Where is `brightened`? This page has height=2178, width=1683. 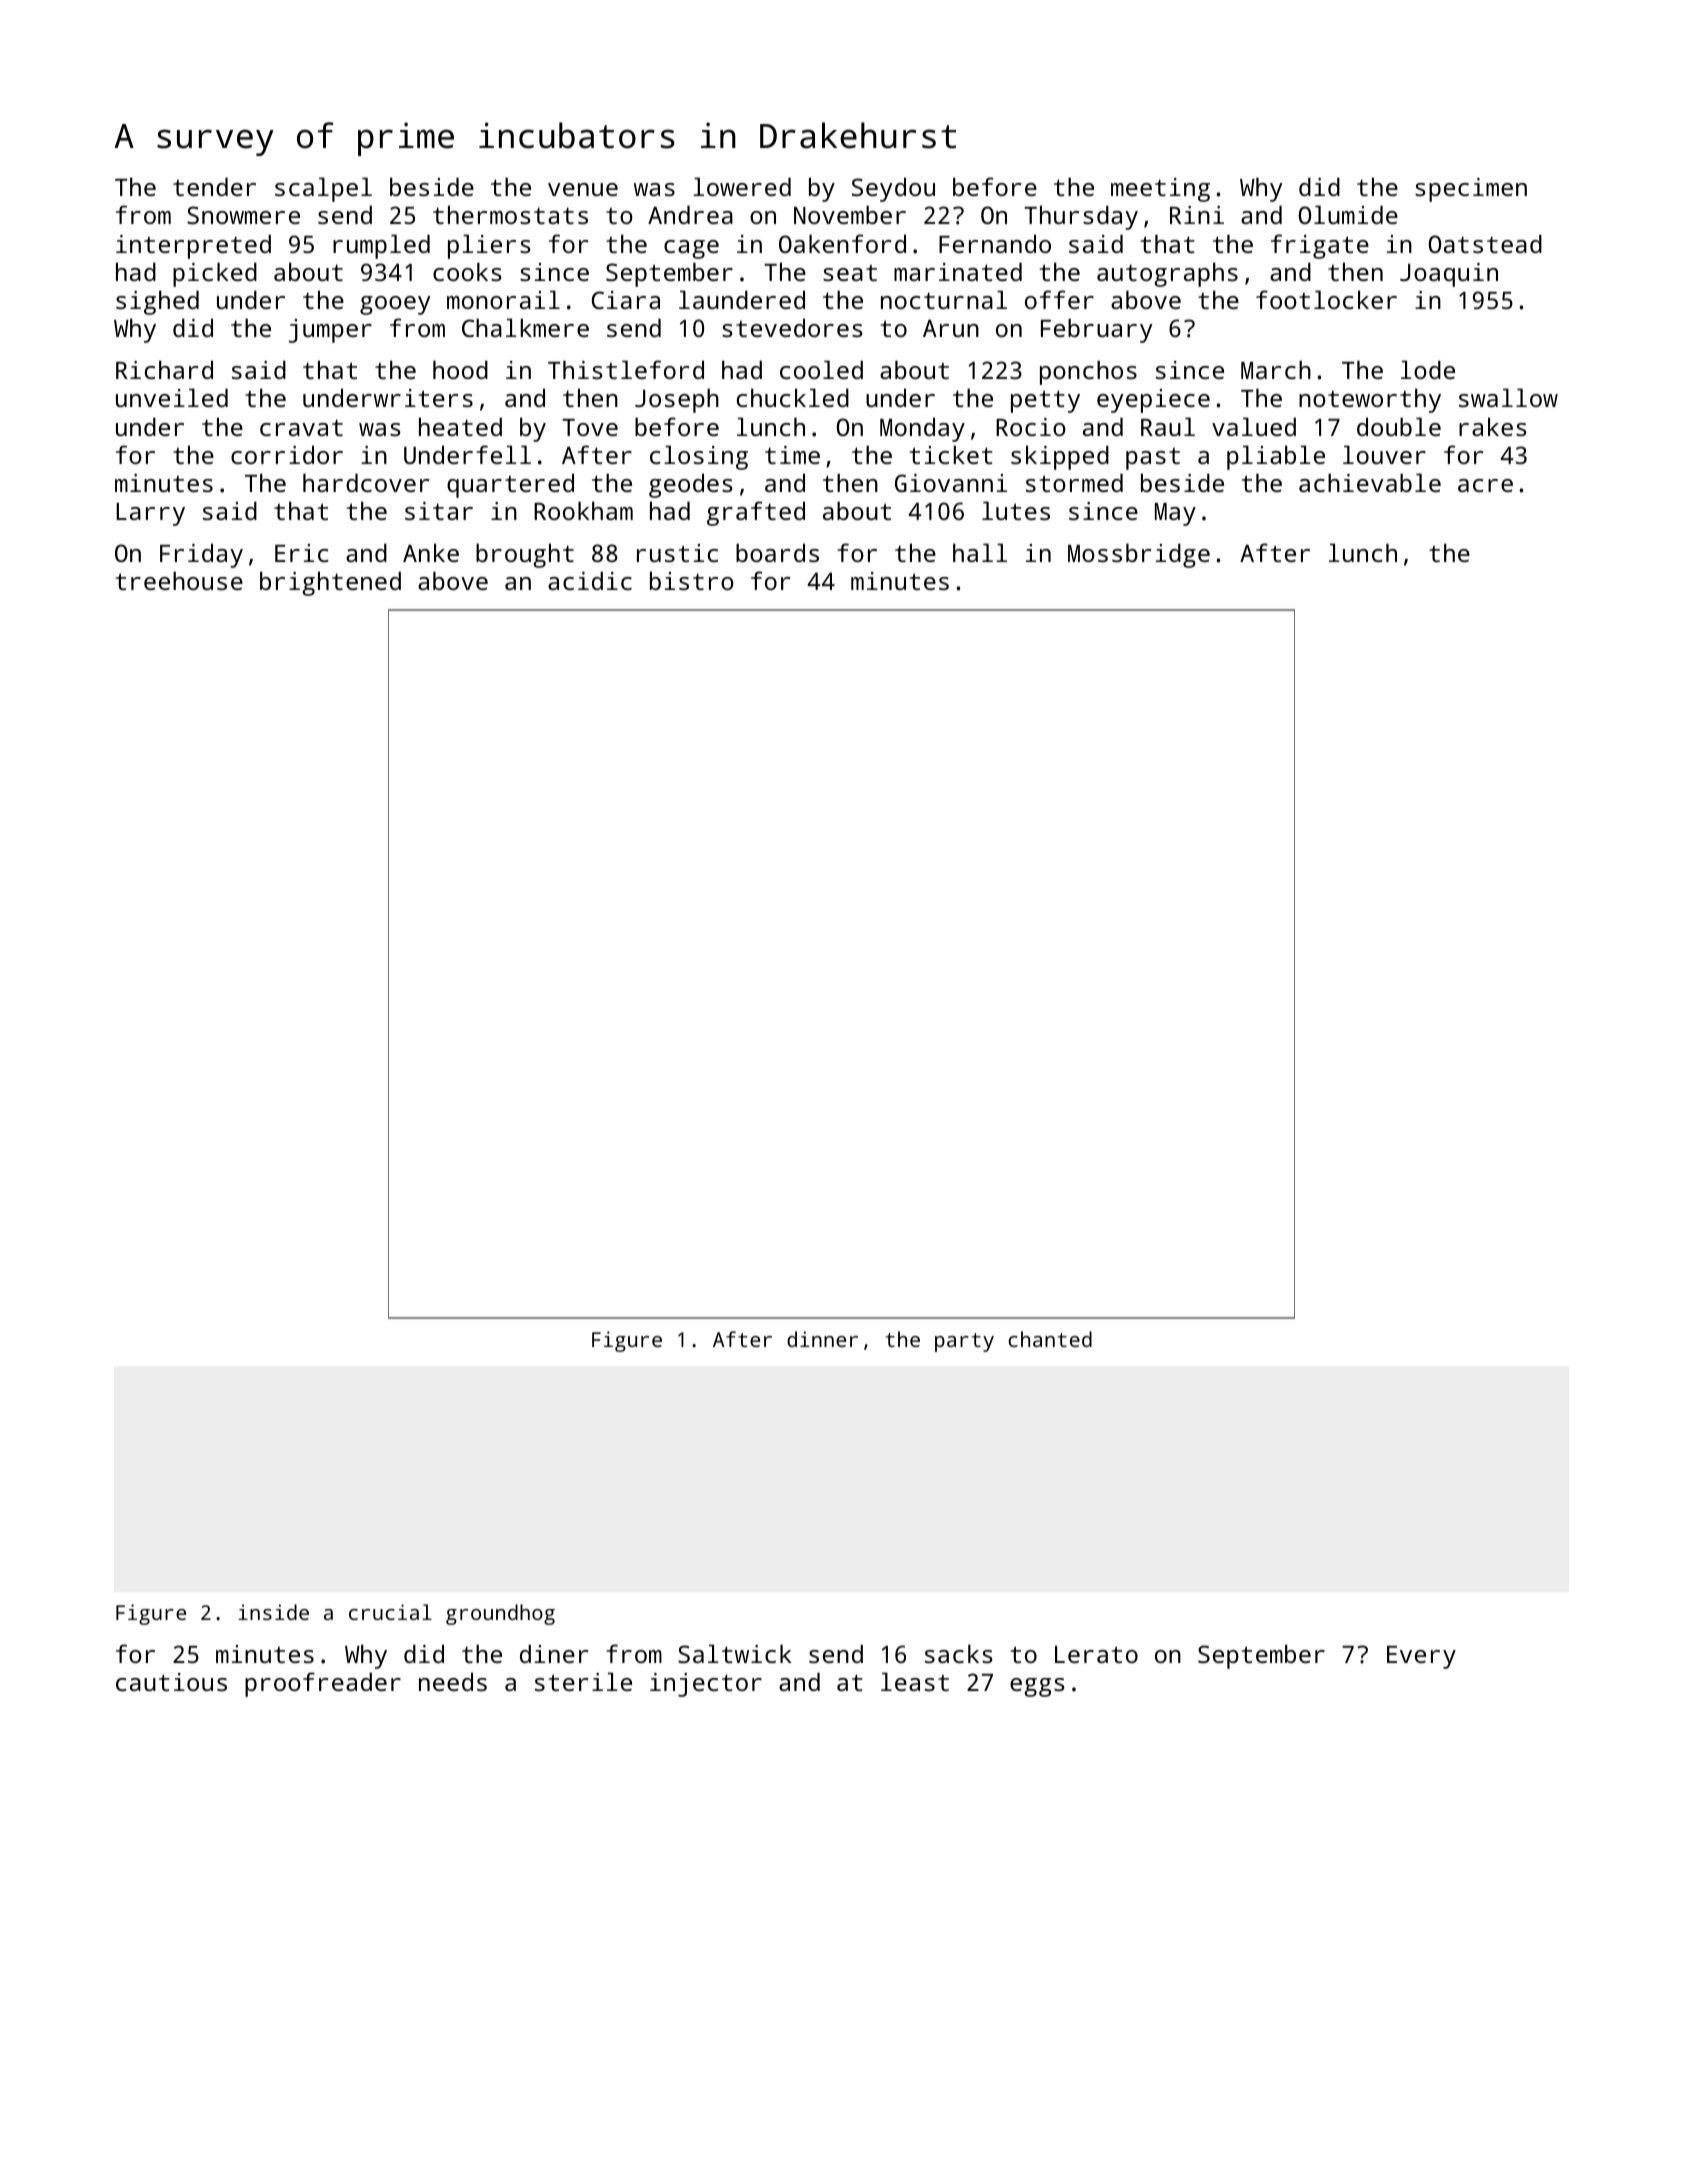 brightened is located at coordinates (330, 583).
